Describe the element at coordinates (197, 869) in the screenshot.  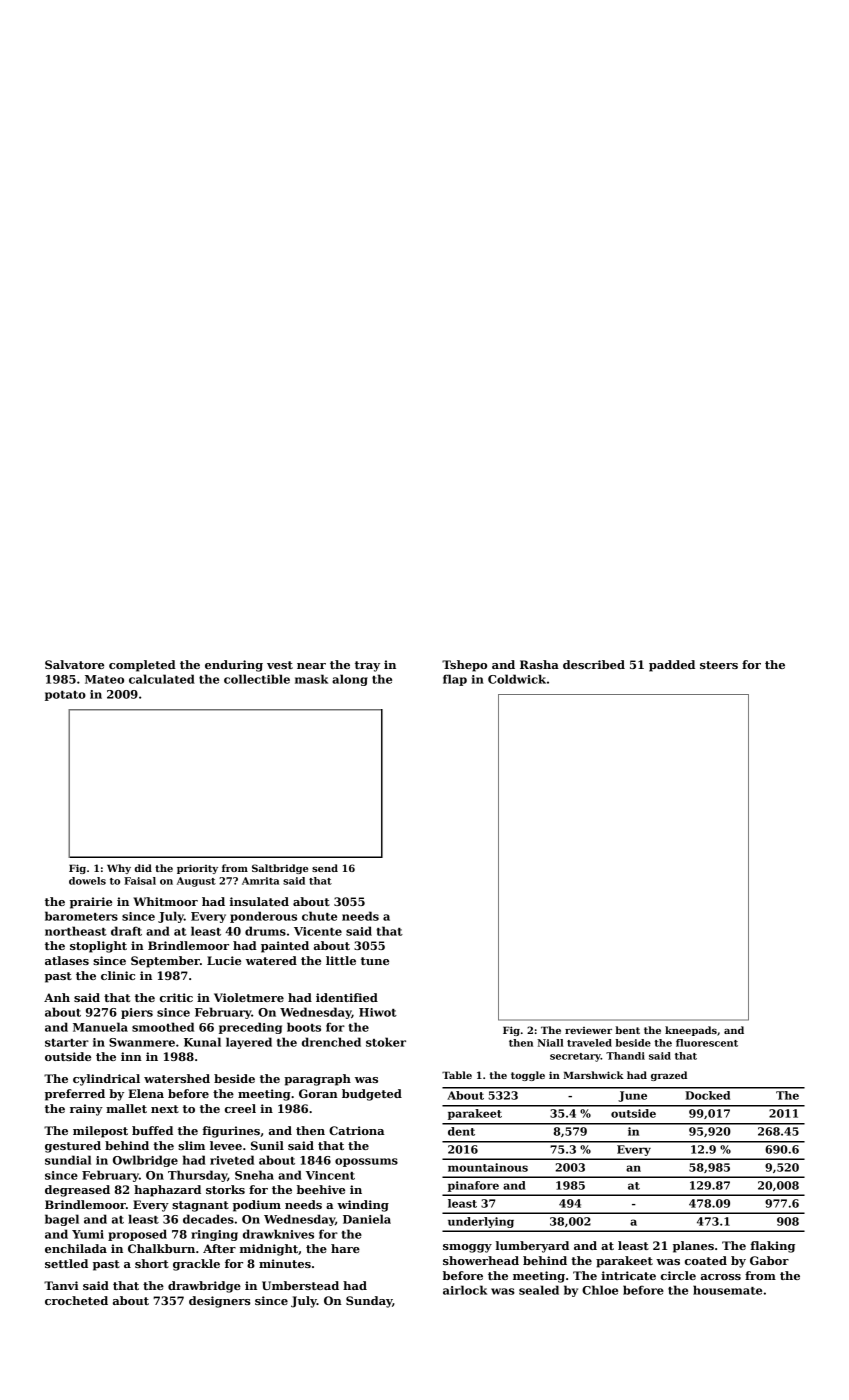
I see `priority` at that location.
